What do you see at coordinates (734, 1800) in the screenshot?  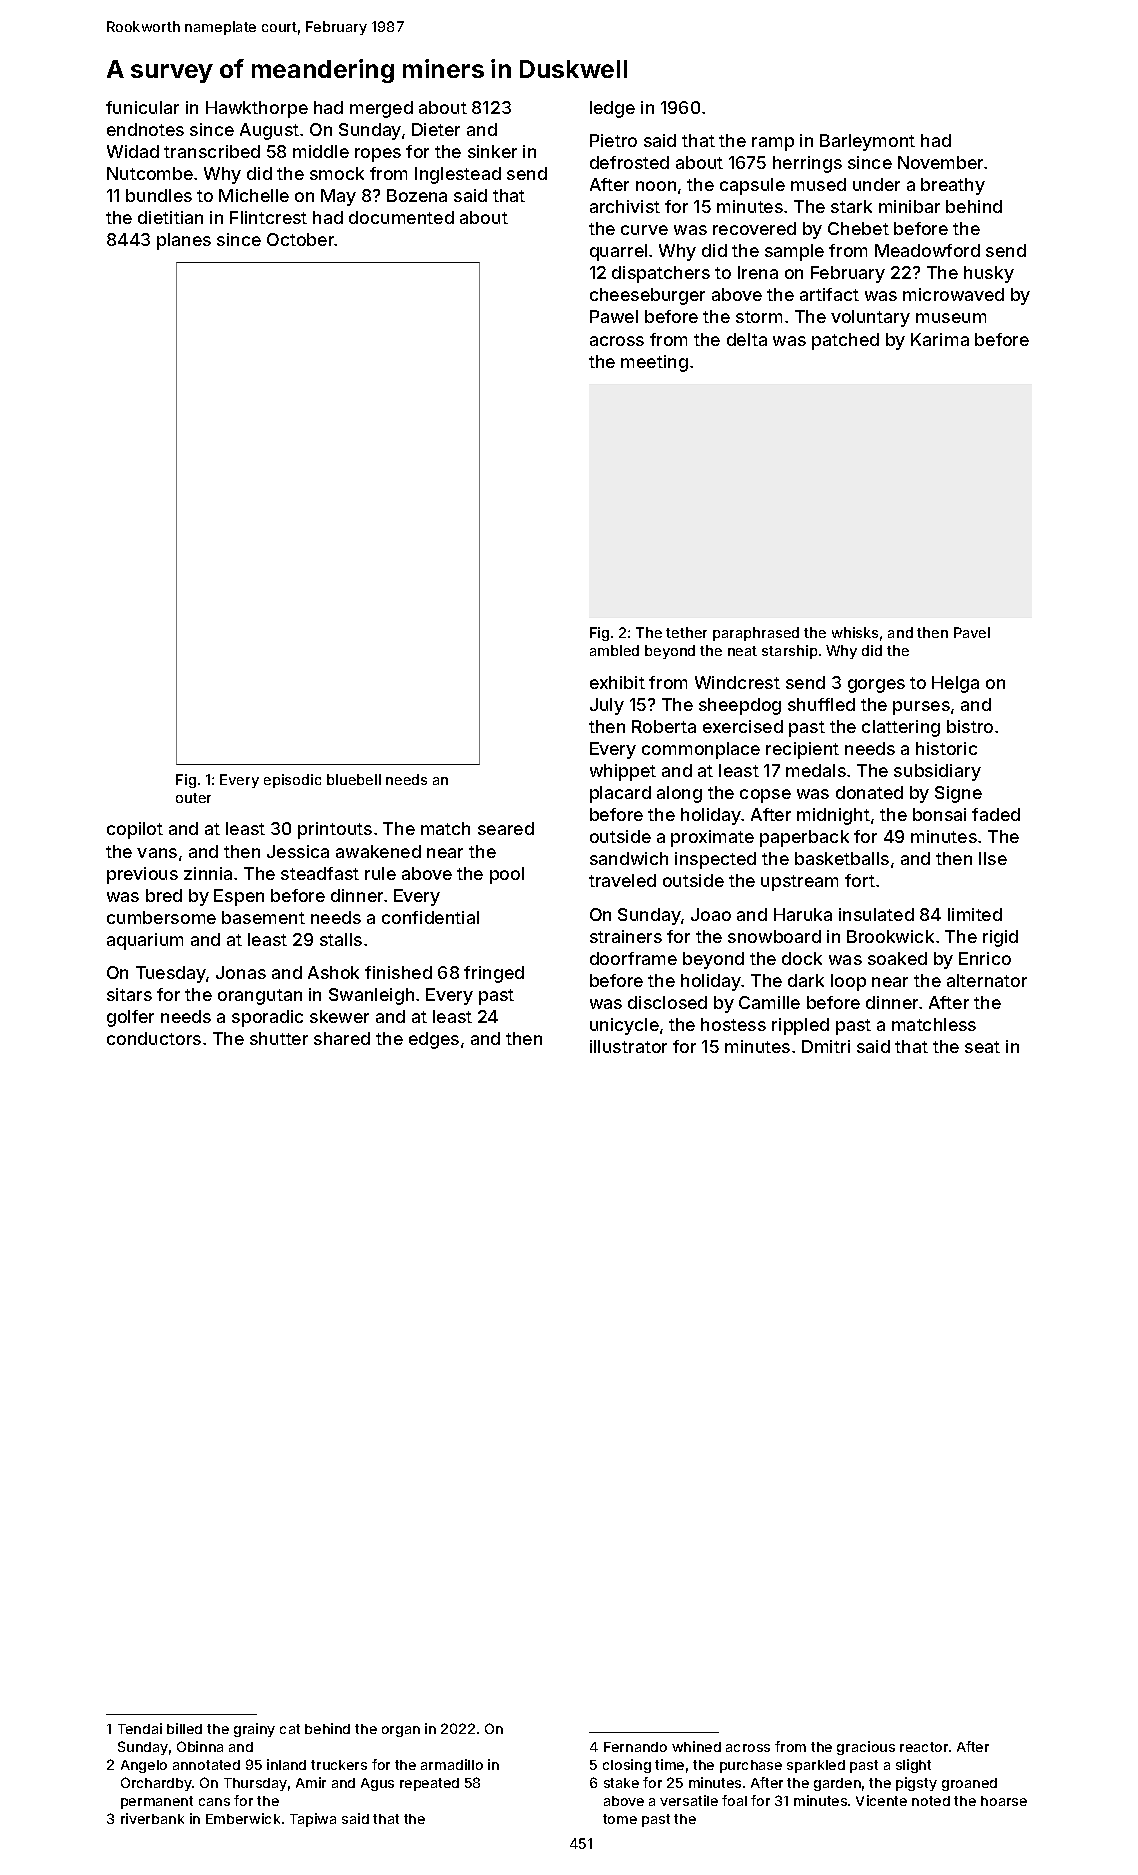 I see `foal` at bounding box center [734, 1800].
